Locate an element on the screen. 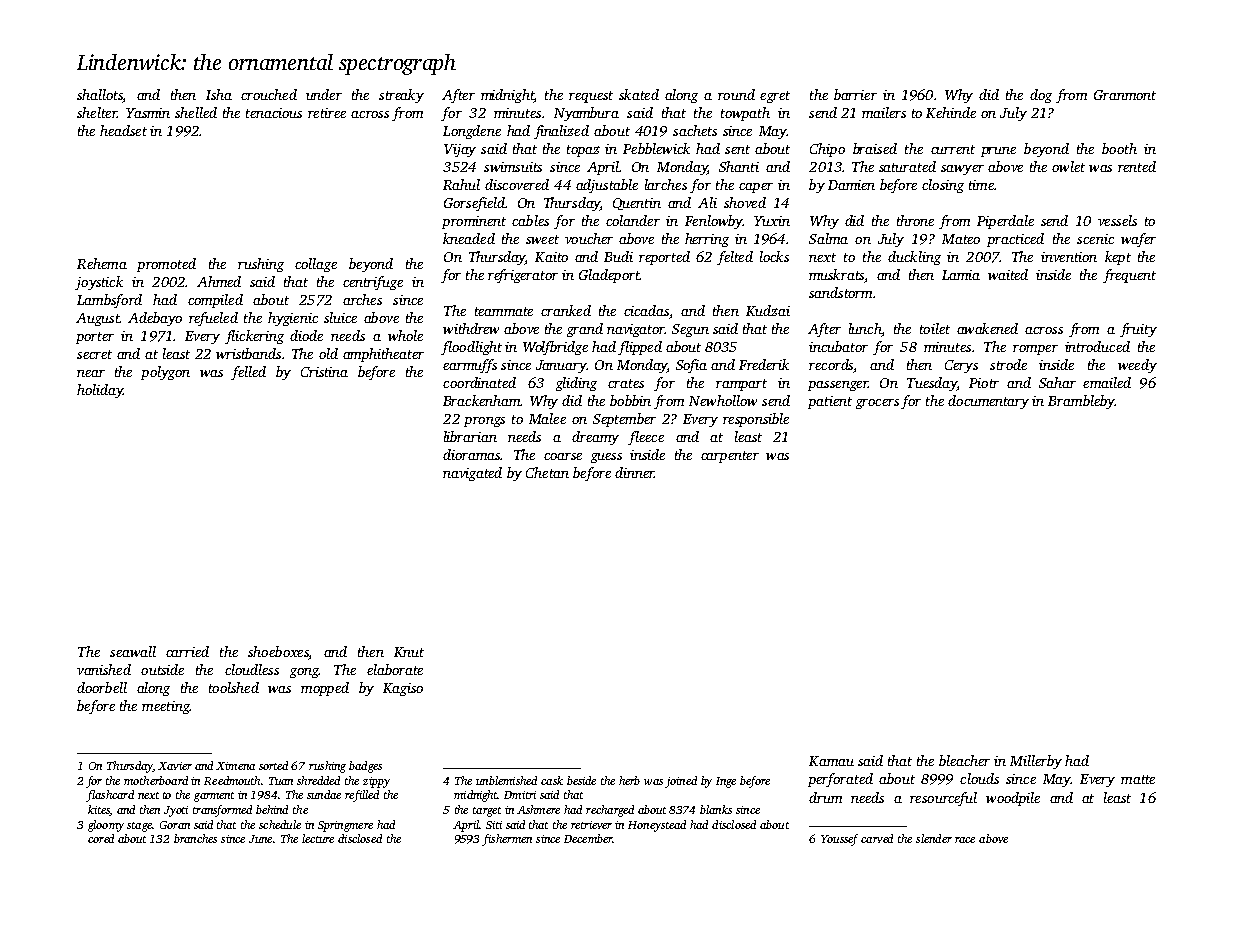  Lamia is located at coordinates (961, 275).
